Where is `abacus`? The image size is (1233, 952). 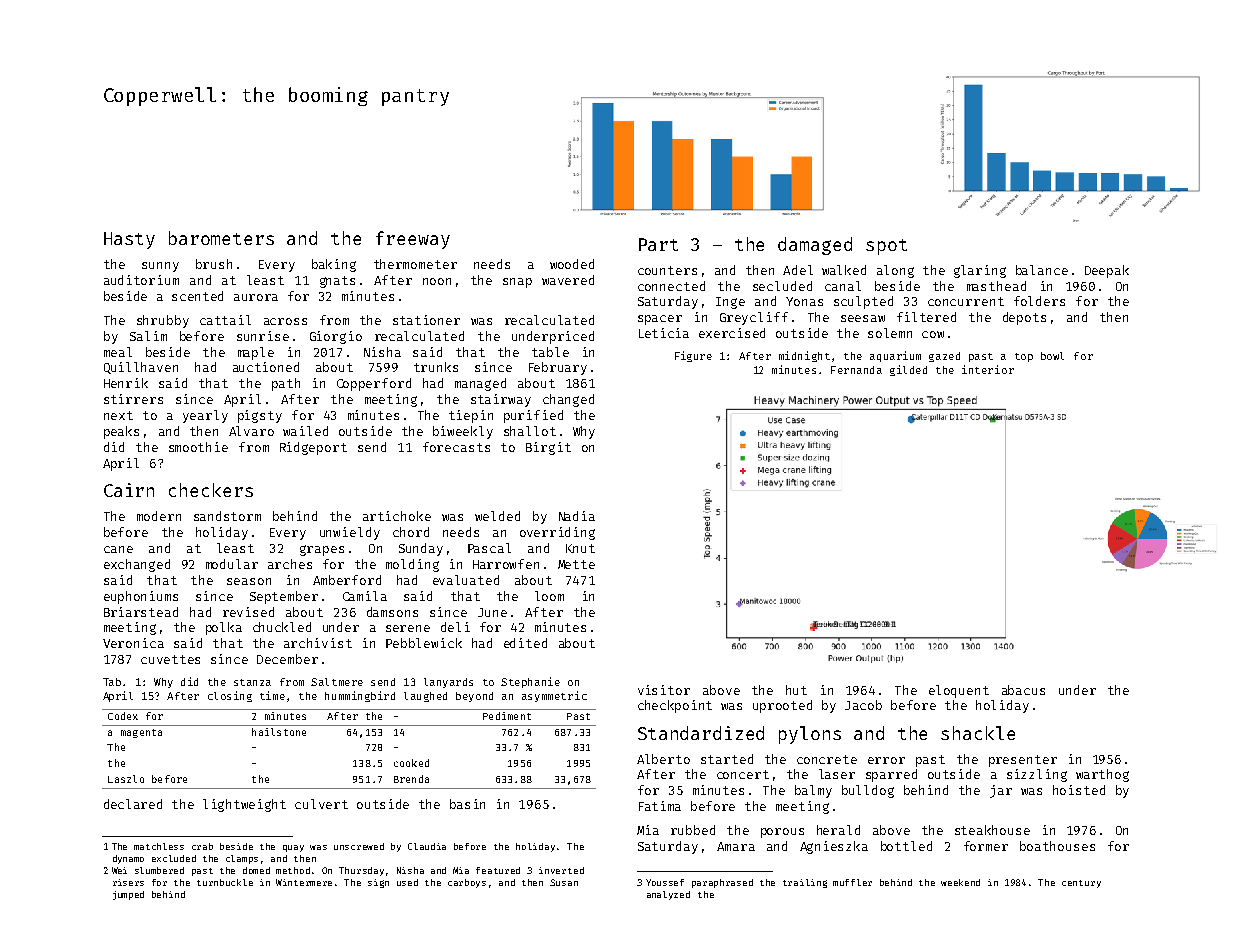
abacus is located at coordinates (1023, 690).
